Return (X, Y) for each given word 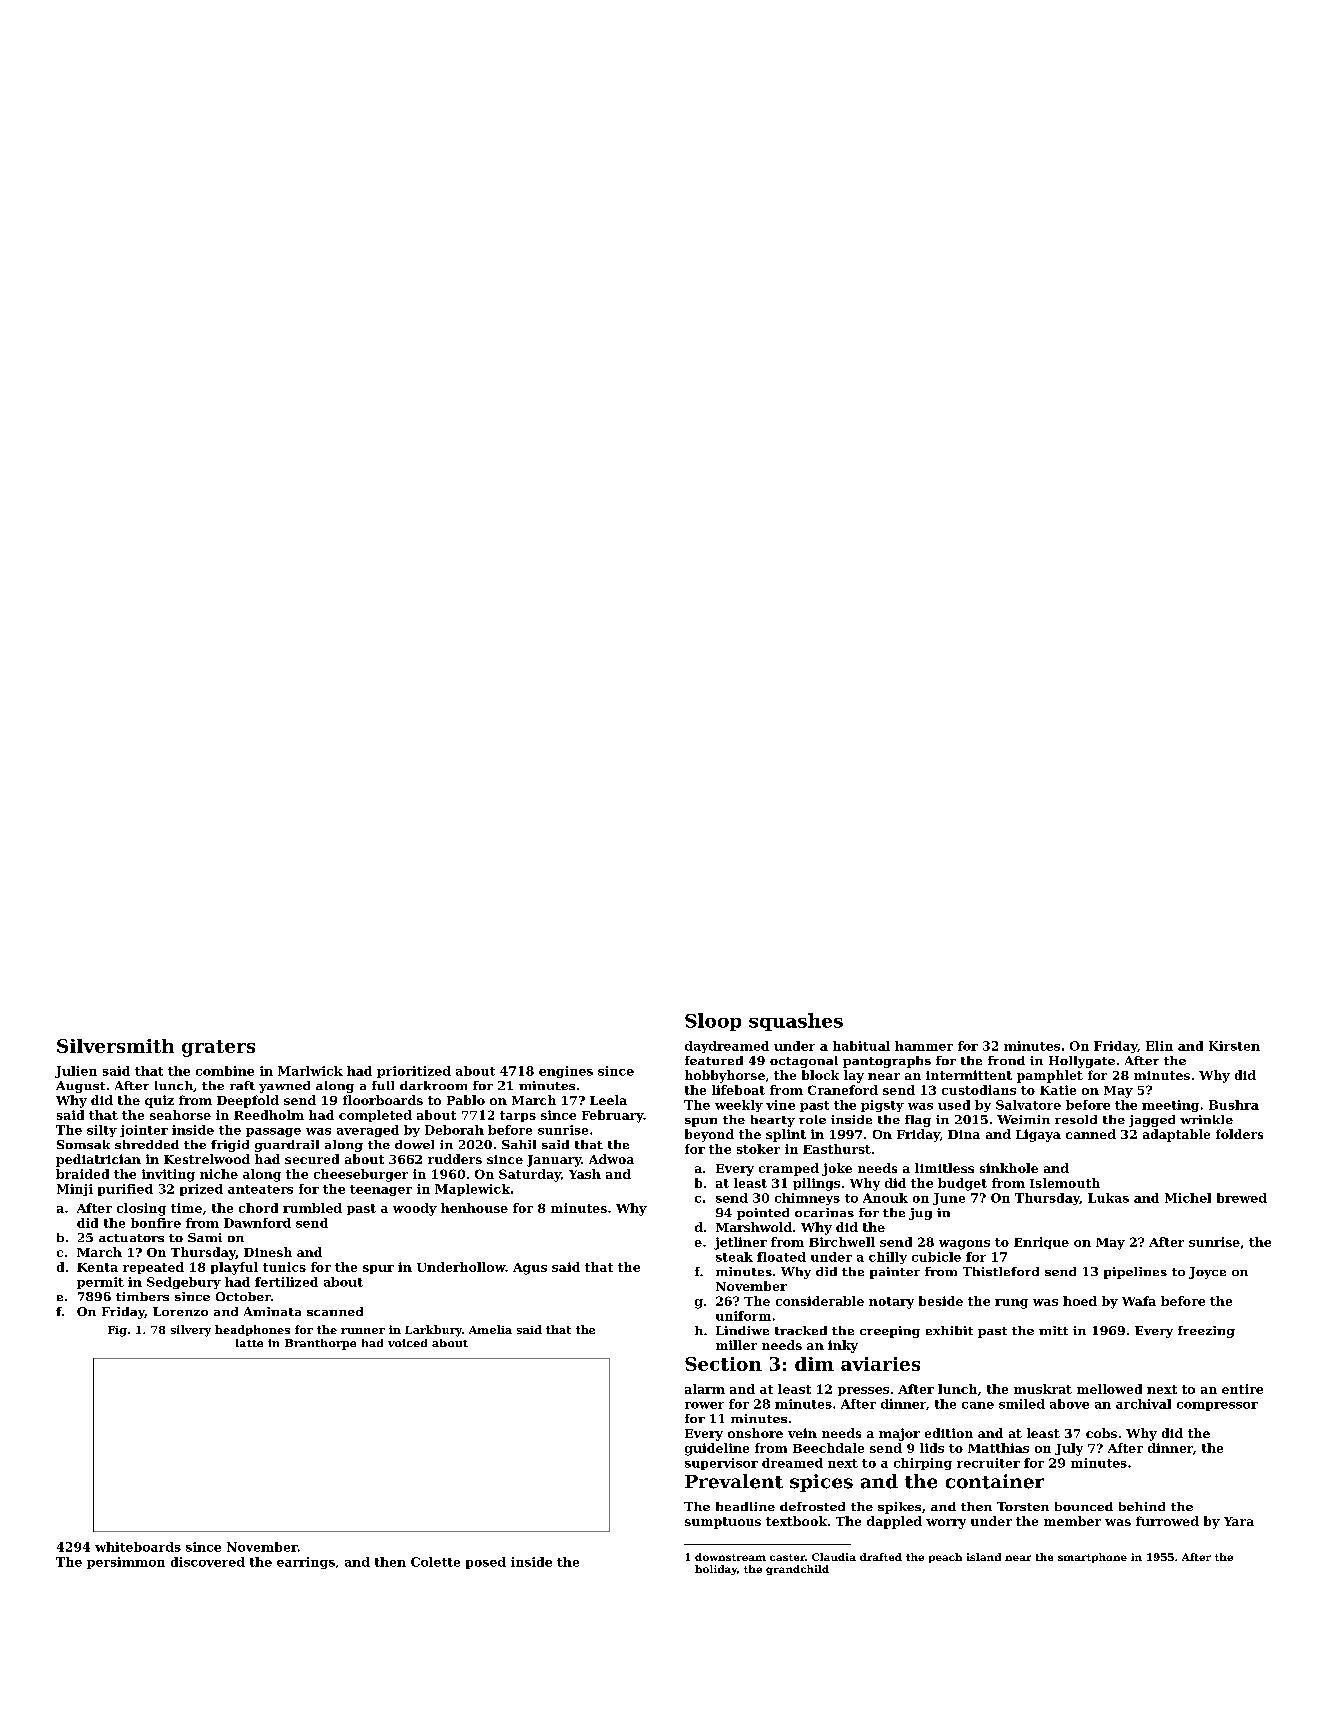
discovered (208, 1562)
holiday (716, 1570)
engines (566, 1072)
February (613, 1116)
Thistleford (1001, 1271)
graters (218, 1048)
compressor (1217, 1406)
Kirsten (1234, 1046)
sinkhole (1009, 1168)
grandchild (797, 1570)
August (80, 1087)
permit (100, 1283)
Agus (530, 1269)
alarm (705, 1389)
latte (249, 1343)
